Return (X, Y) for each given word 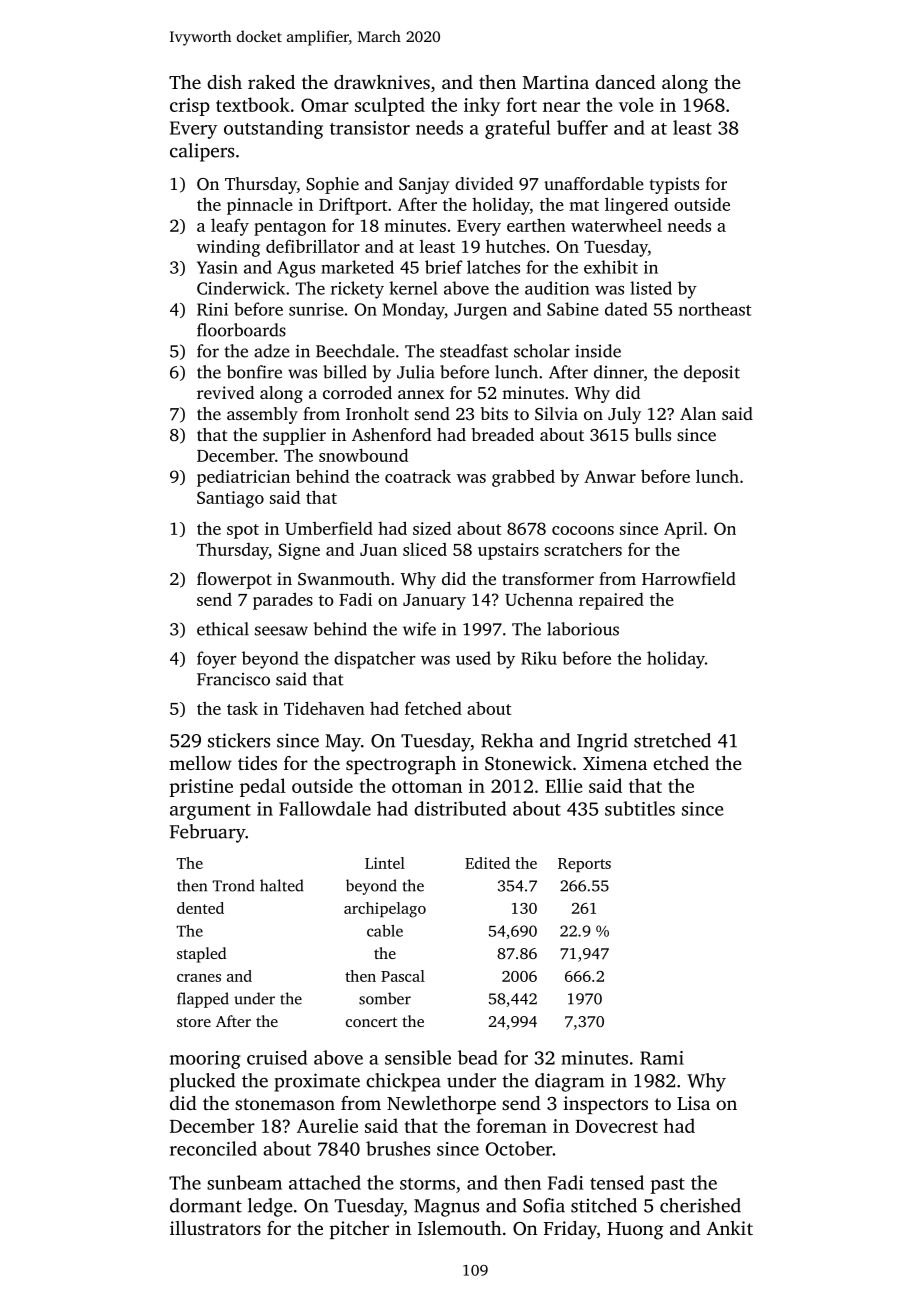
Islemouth (460, 1228)
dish (224, 82)
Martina (556, 82)
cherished (700, 1205)
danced (625, 82)
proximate (317, 1082)
